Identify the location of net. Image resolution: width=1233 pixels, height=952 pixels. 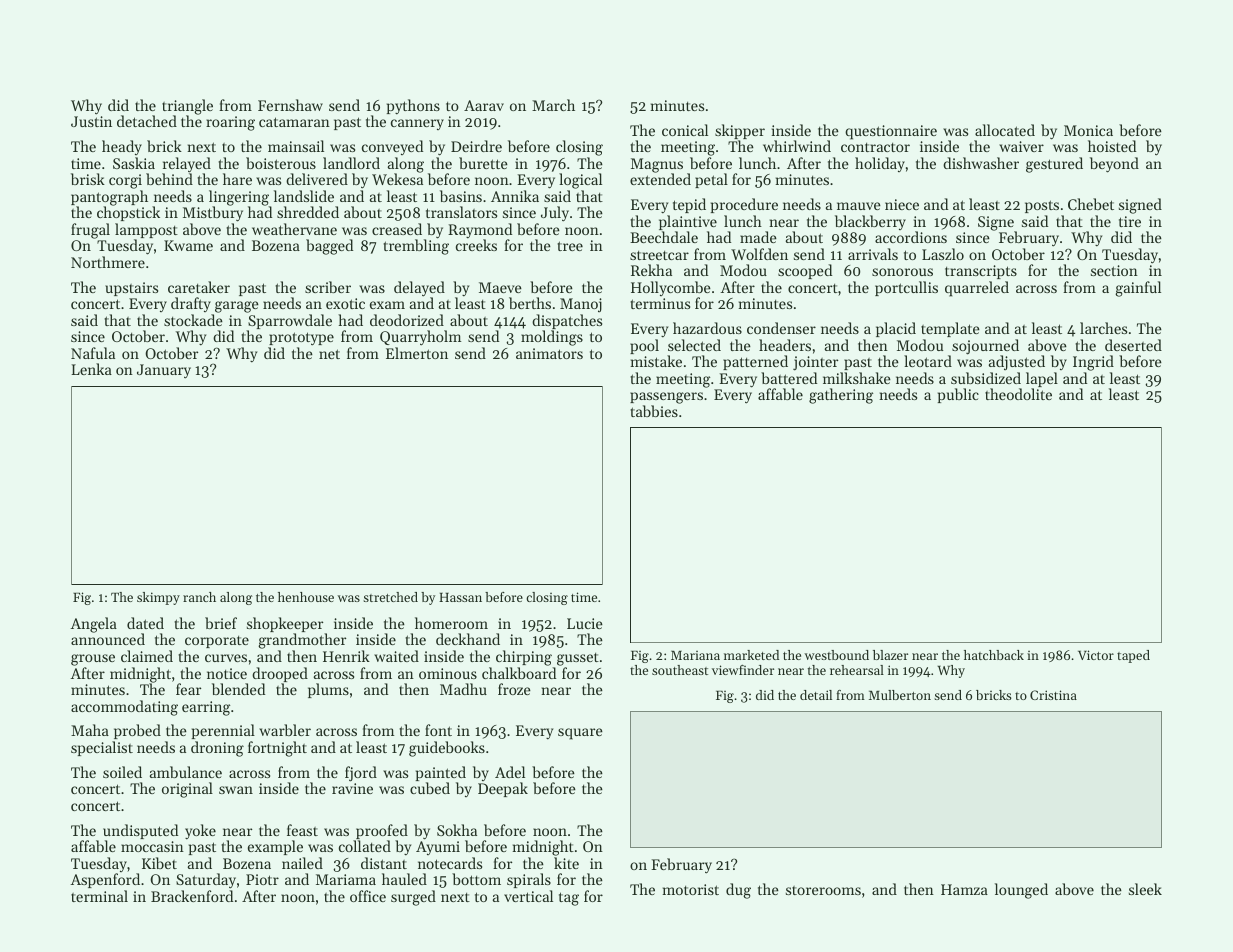
(329, 354).
